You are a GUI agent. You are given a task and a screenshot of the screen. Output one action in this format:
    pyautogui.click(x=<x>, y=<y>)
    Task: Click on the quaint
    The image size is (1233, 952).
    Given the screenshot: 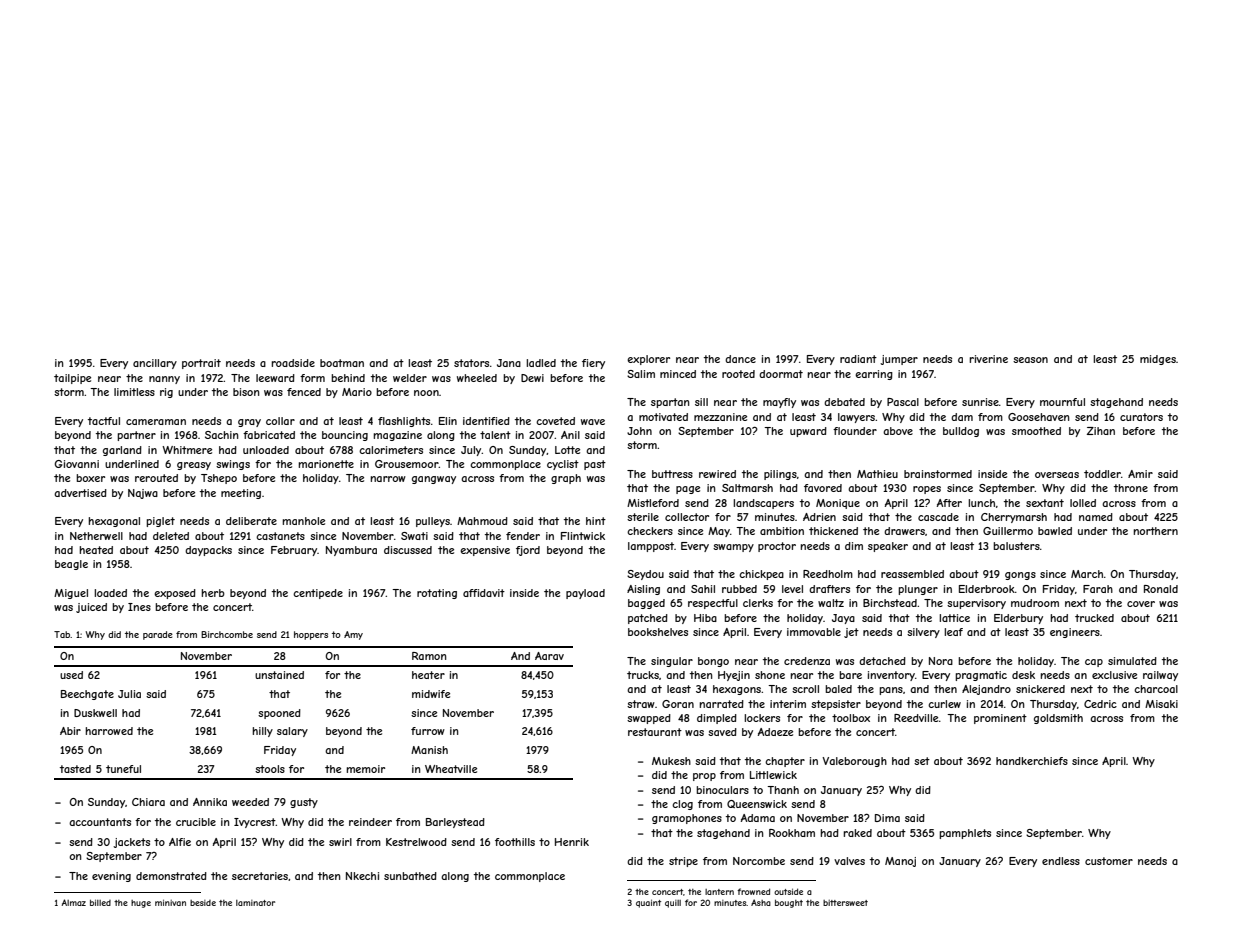 What is the action you would take?
    pyautogui.click(x=648, y=903)
